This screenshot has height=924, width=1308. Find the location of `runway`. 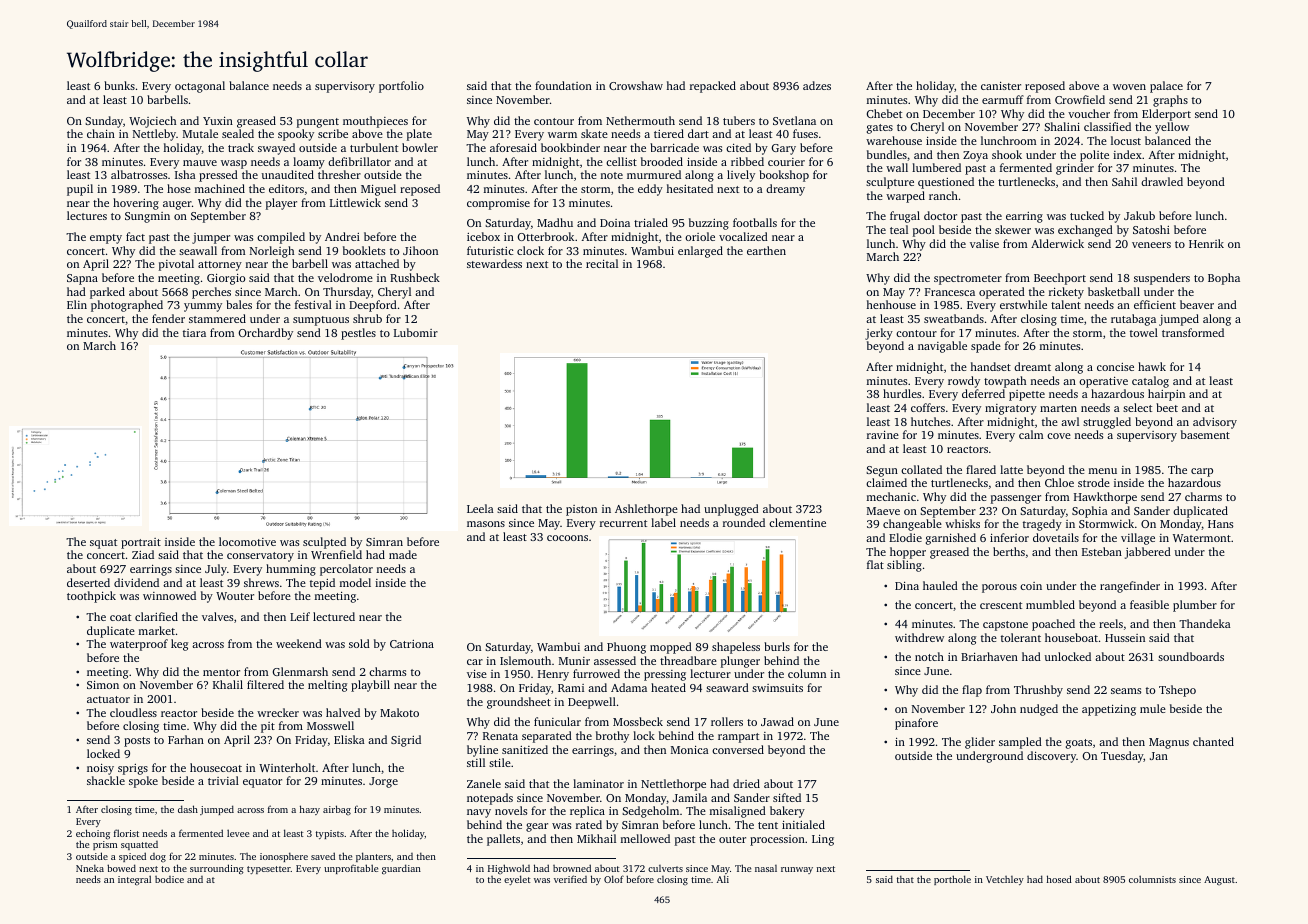

runway is located at coordinates (797, 870).
